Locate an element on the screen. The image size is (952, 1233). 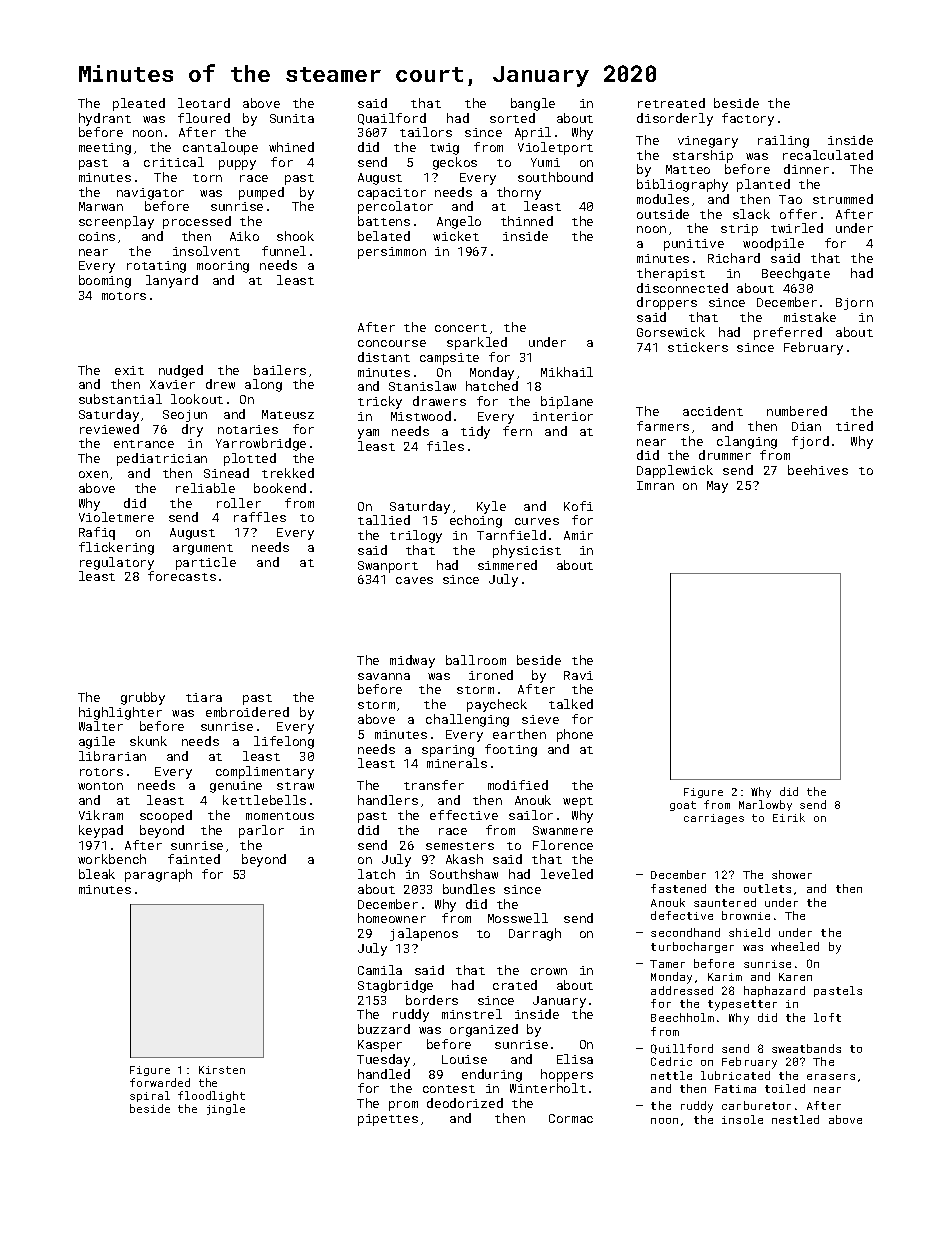
sparkled is located at coordinates (477, 343).
